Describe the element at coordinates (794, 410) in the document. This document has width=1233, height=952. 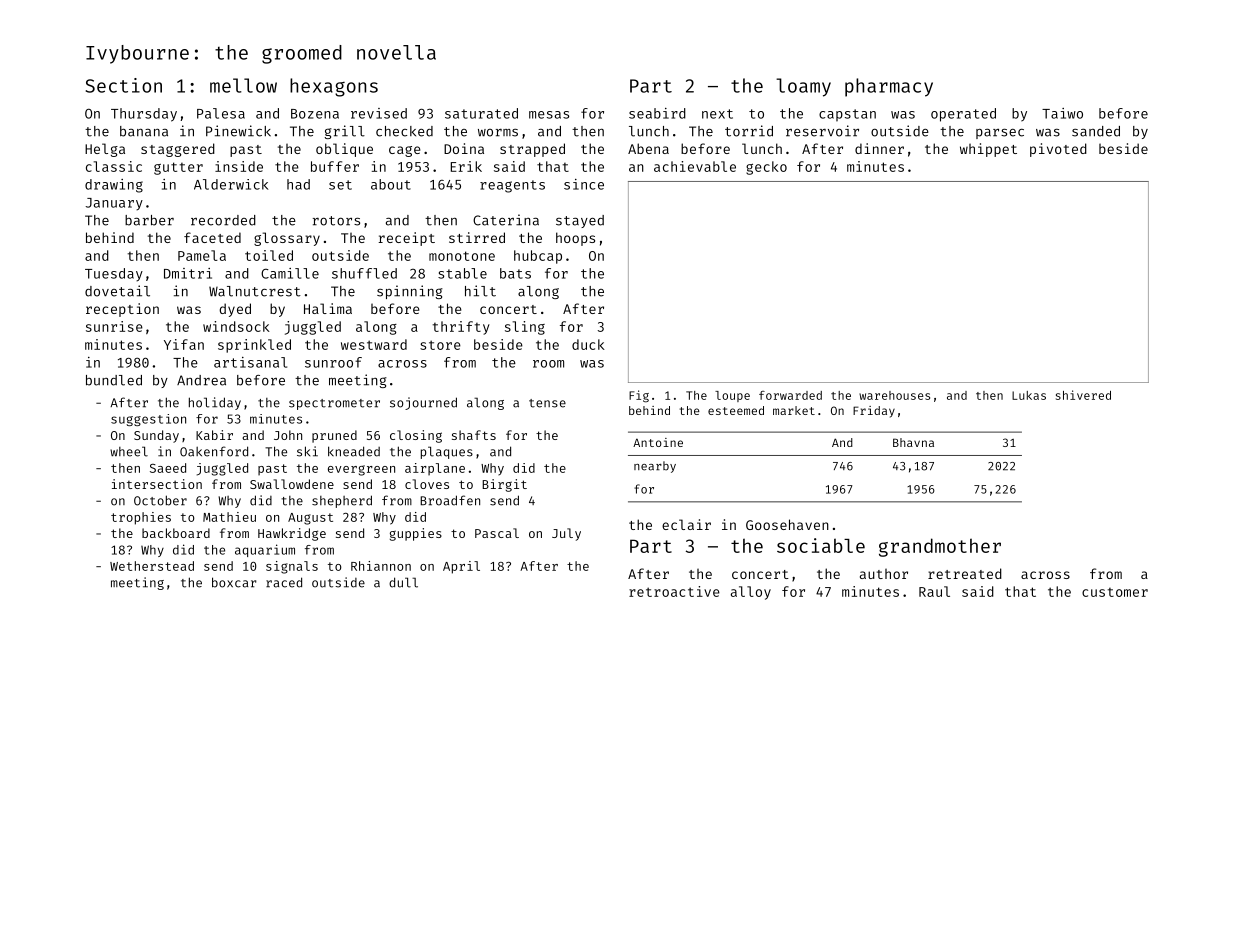
I see `market` at that location.
